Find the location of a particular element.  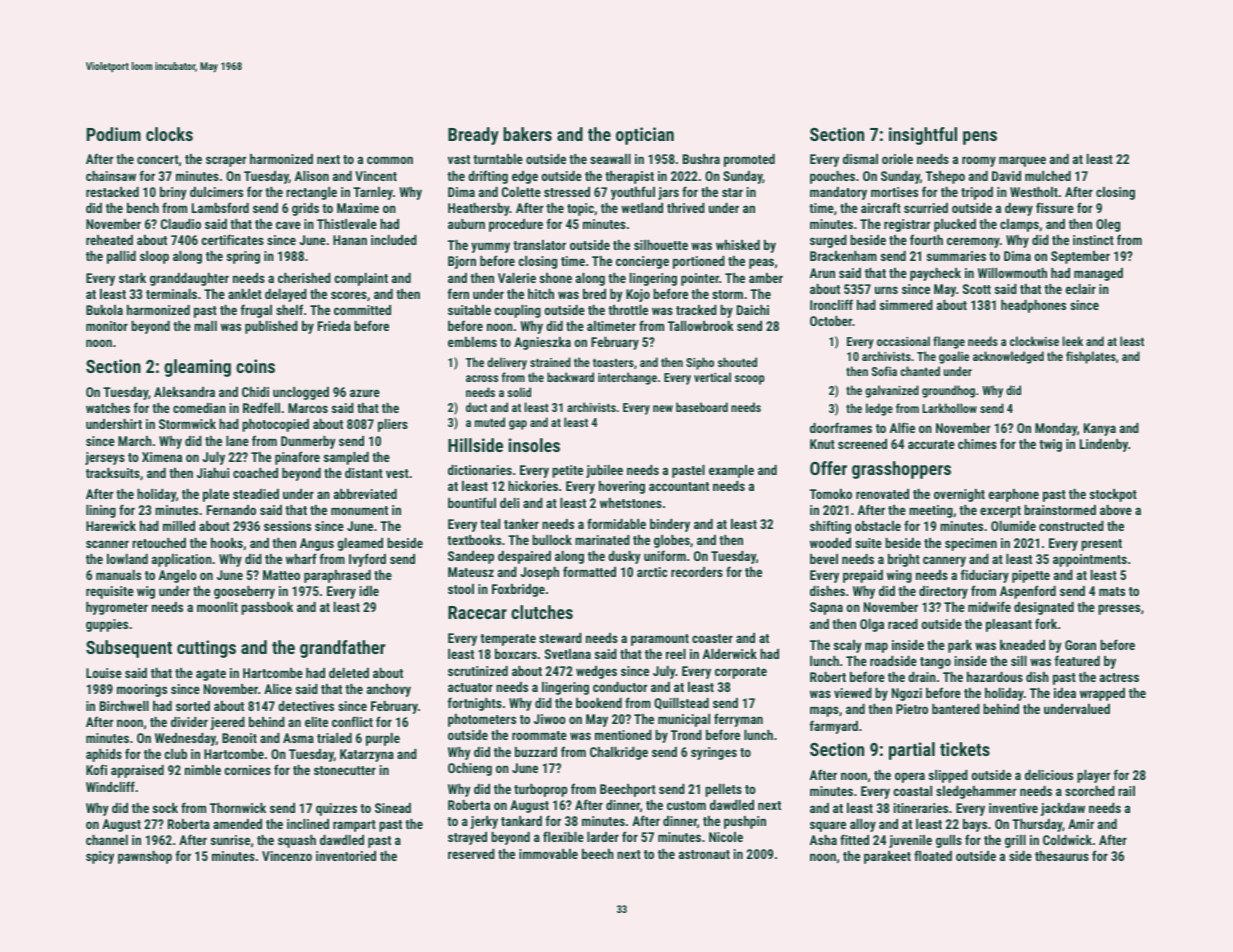

stockpot is located at coordinates (1113, 495).
